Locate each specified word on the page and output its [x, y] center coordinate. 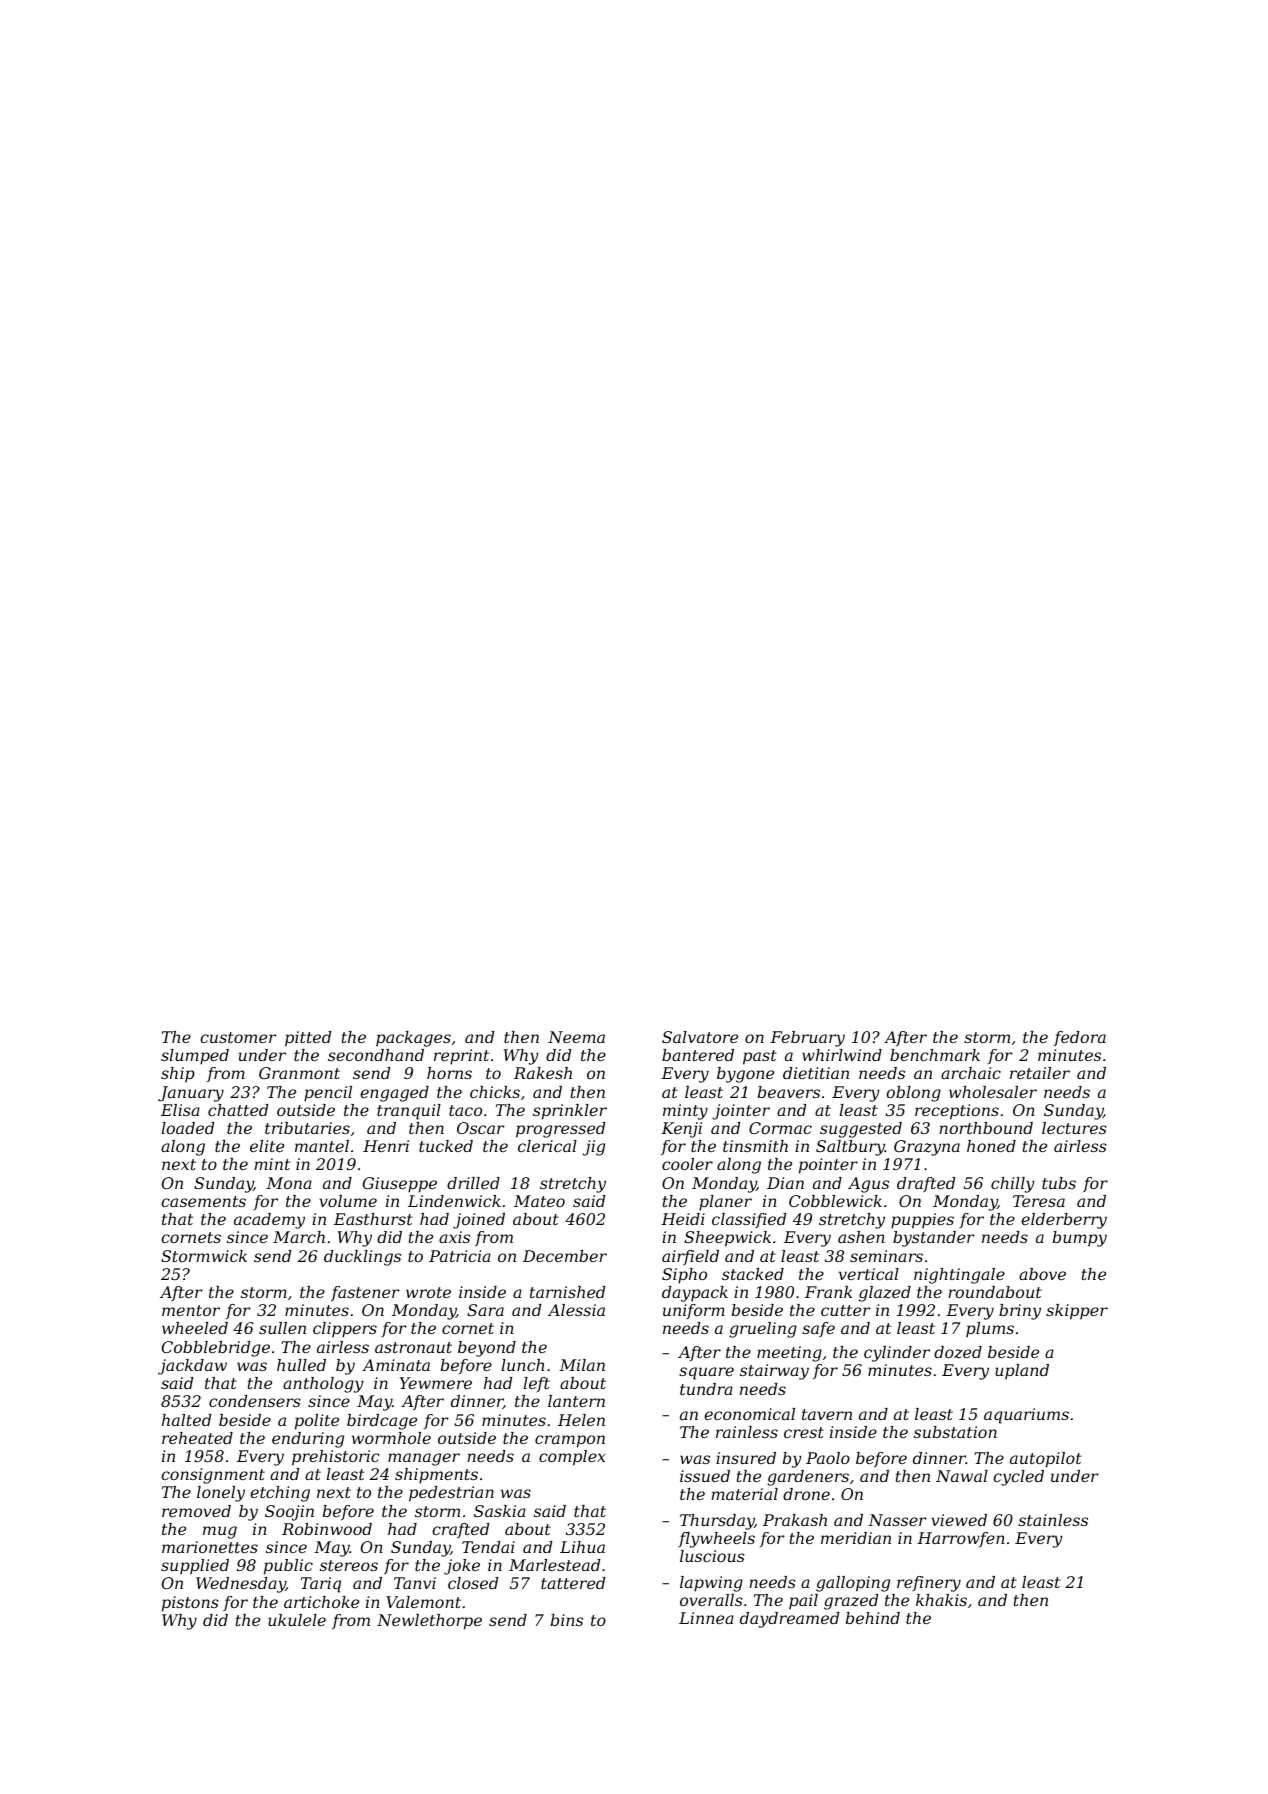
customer [238, 1037]
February [807, 1039]
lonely [221, 1494]
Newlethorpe [429, 1622]
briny [1020, 1312]
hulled [301, 1365]
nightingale [959, 1276]
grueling [763, 1330]
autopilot [1046, 1460]
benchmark [935, 1055]
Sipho [684, 1276]
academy [269, 1221]
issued [705, 1476]
